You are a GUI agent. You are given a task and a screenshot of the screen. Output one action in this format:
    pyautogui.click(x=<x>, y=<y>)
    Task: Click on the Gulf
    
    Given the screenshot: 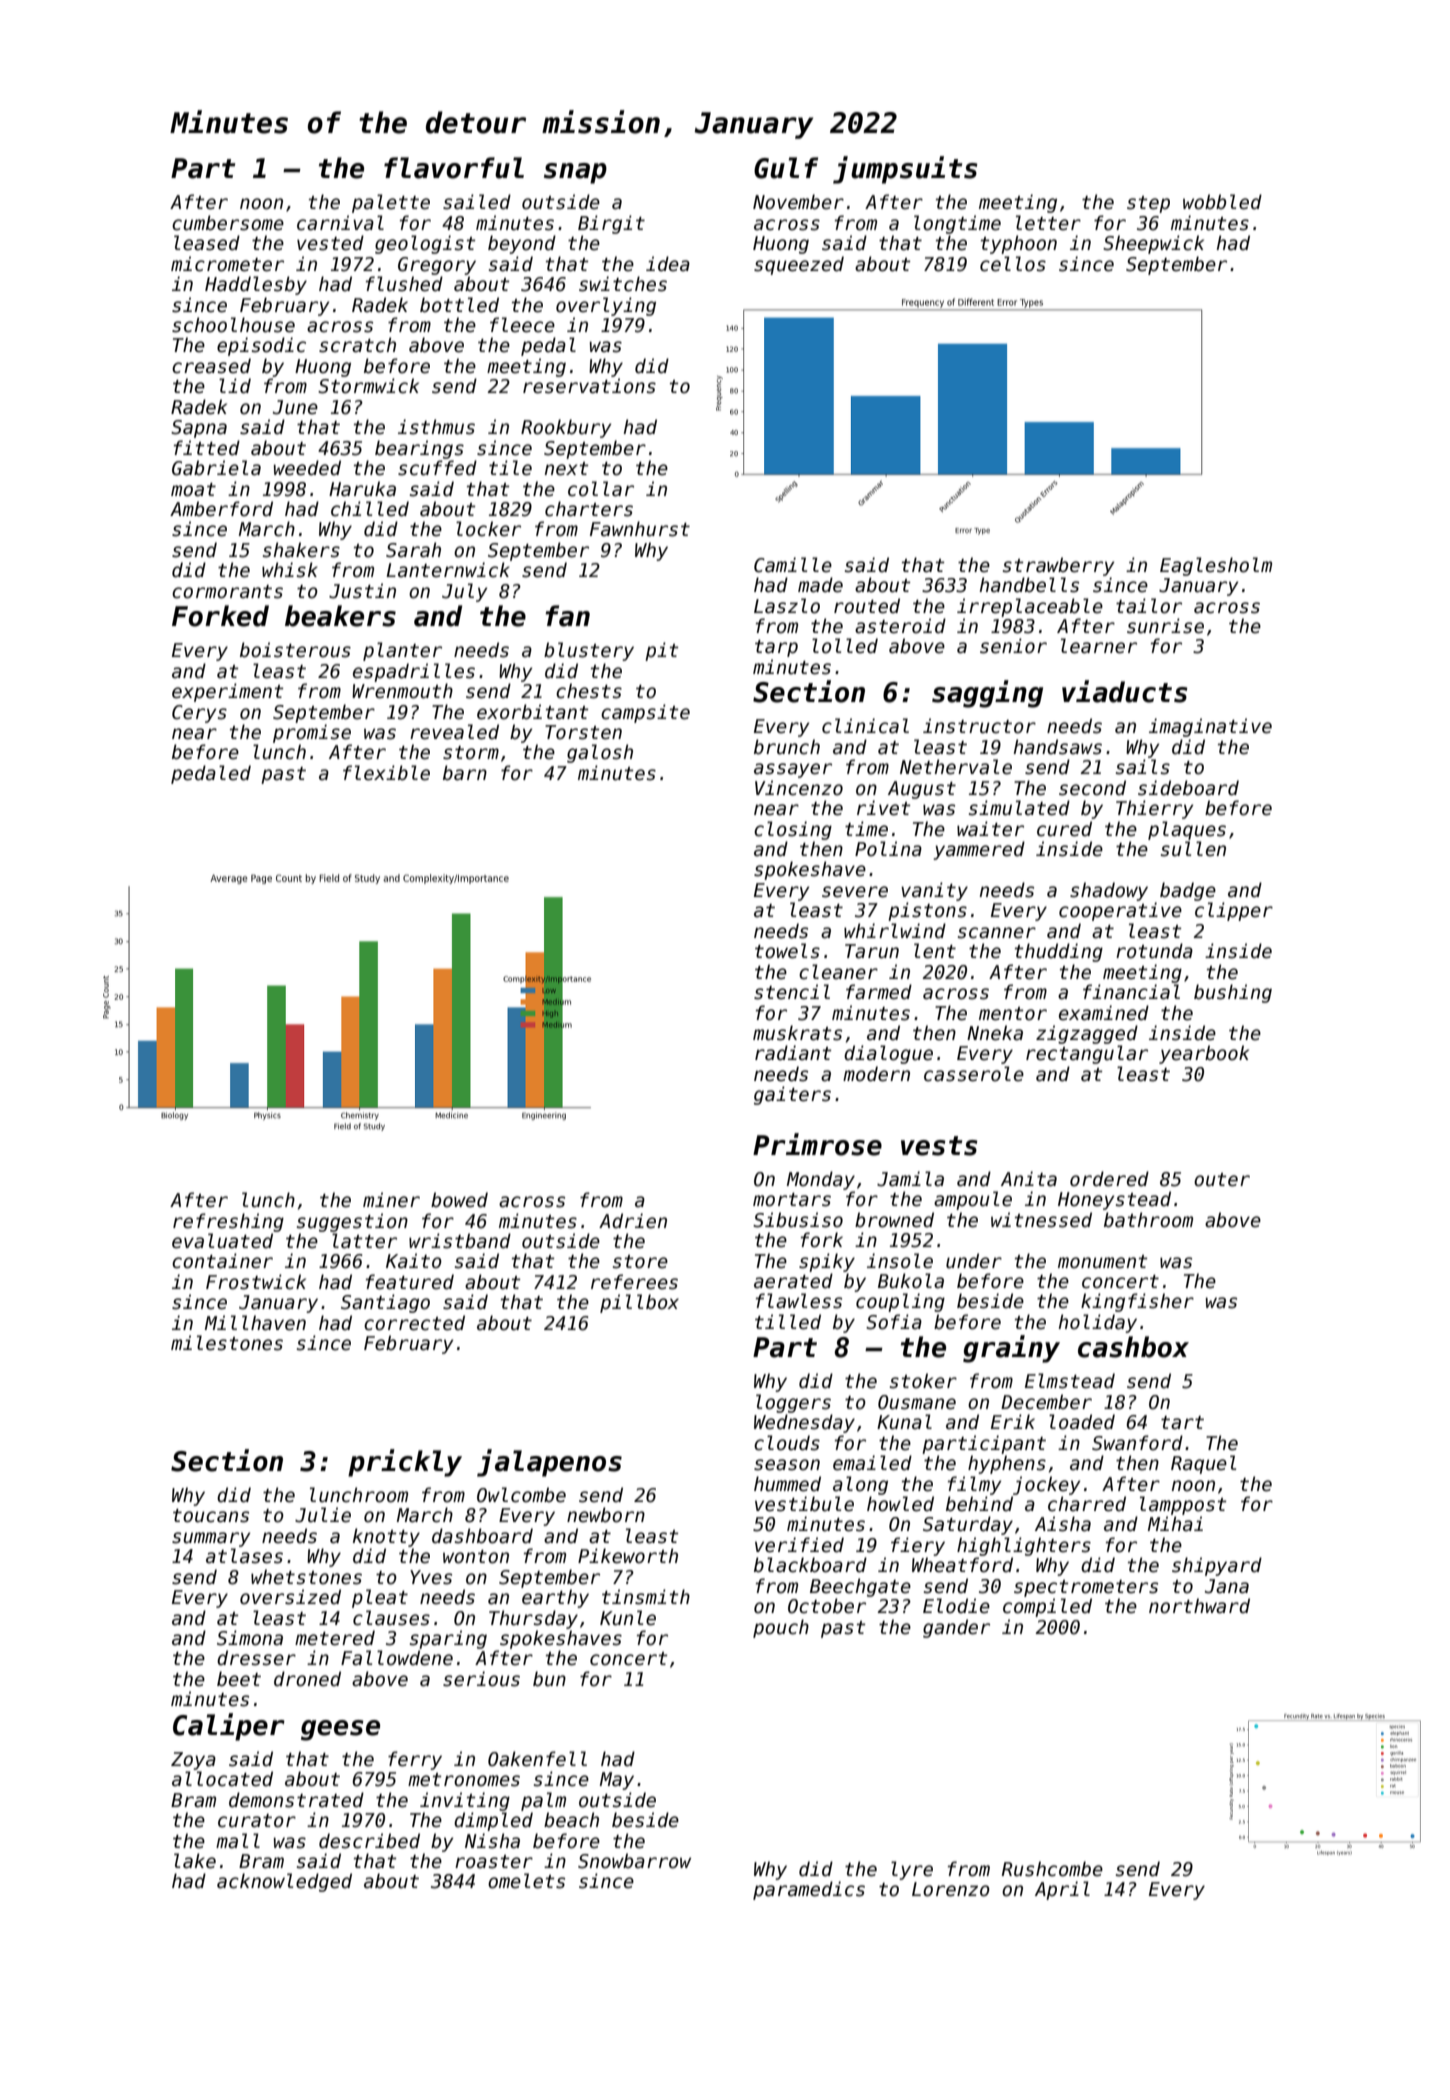 What is the action you would take?
    pyautogui.click(x=786, y=168)
